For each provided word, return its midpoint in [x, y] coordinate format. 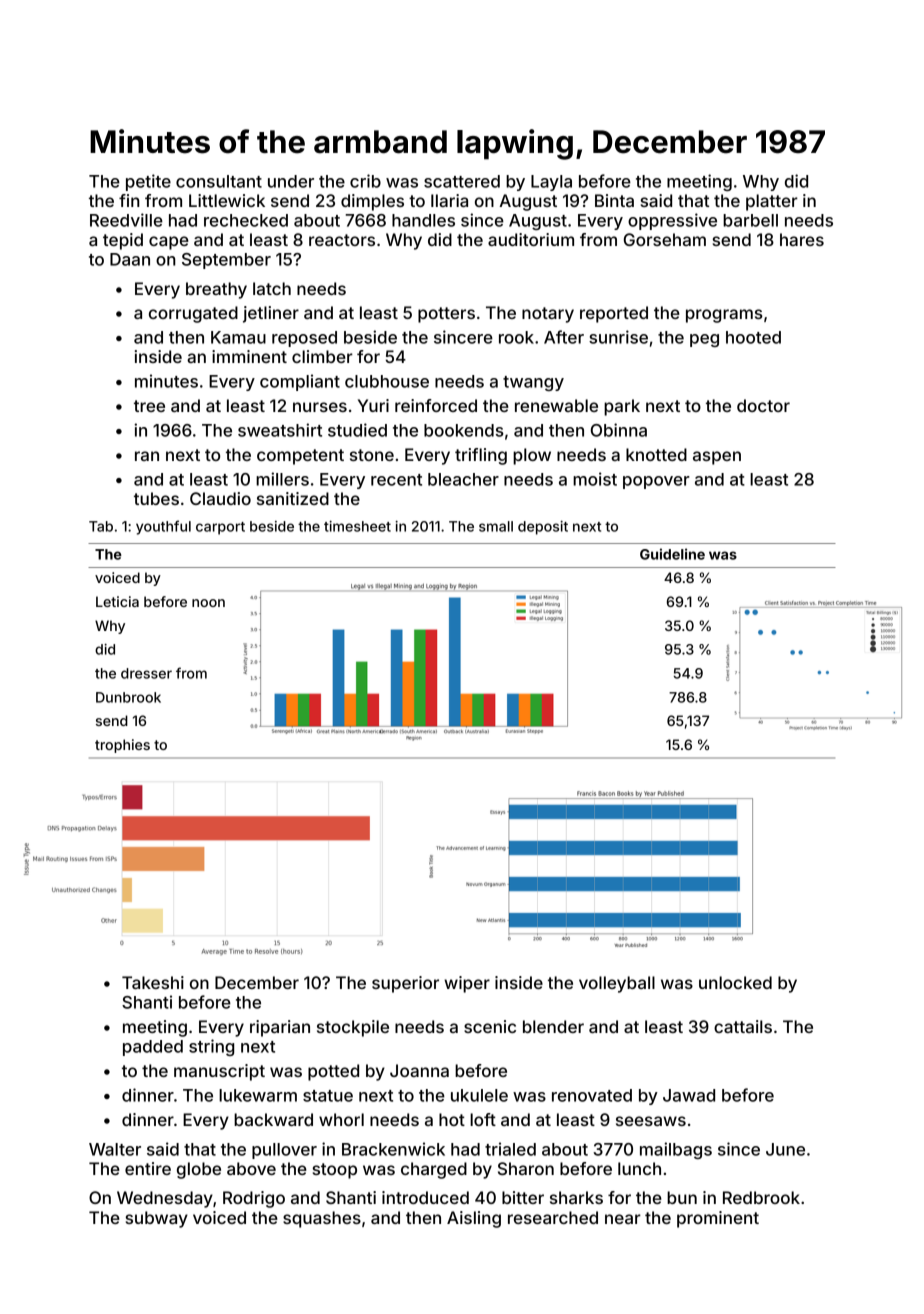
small [496, 526]
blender [553, 1026]
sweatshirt [280, 430]
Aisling [474, 1219]
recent [396, 480]
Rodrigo [254, 1199]
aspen [717, 458]
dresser [146, 673]
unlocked [735, 982]
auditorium [531, 239]
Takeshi [153, 982]
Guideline [672, 554]
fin [129, 200]
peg [704, 340]
